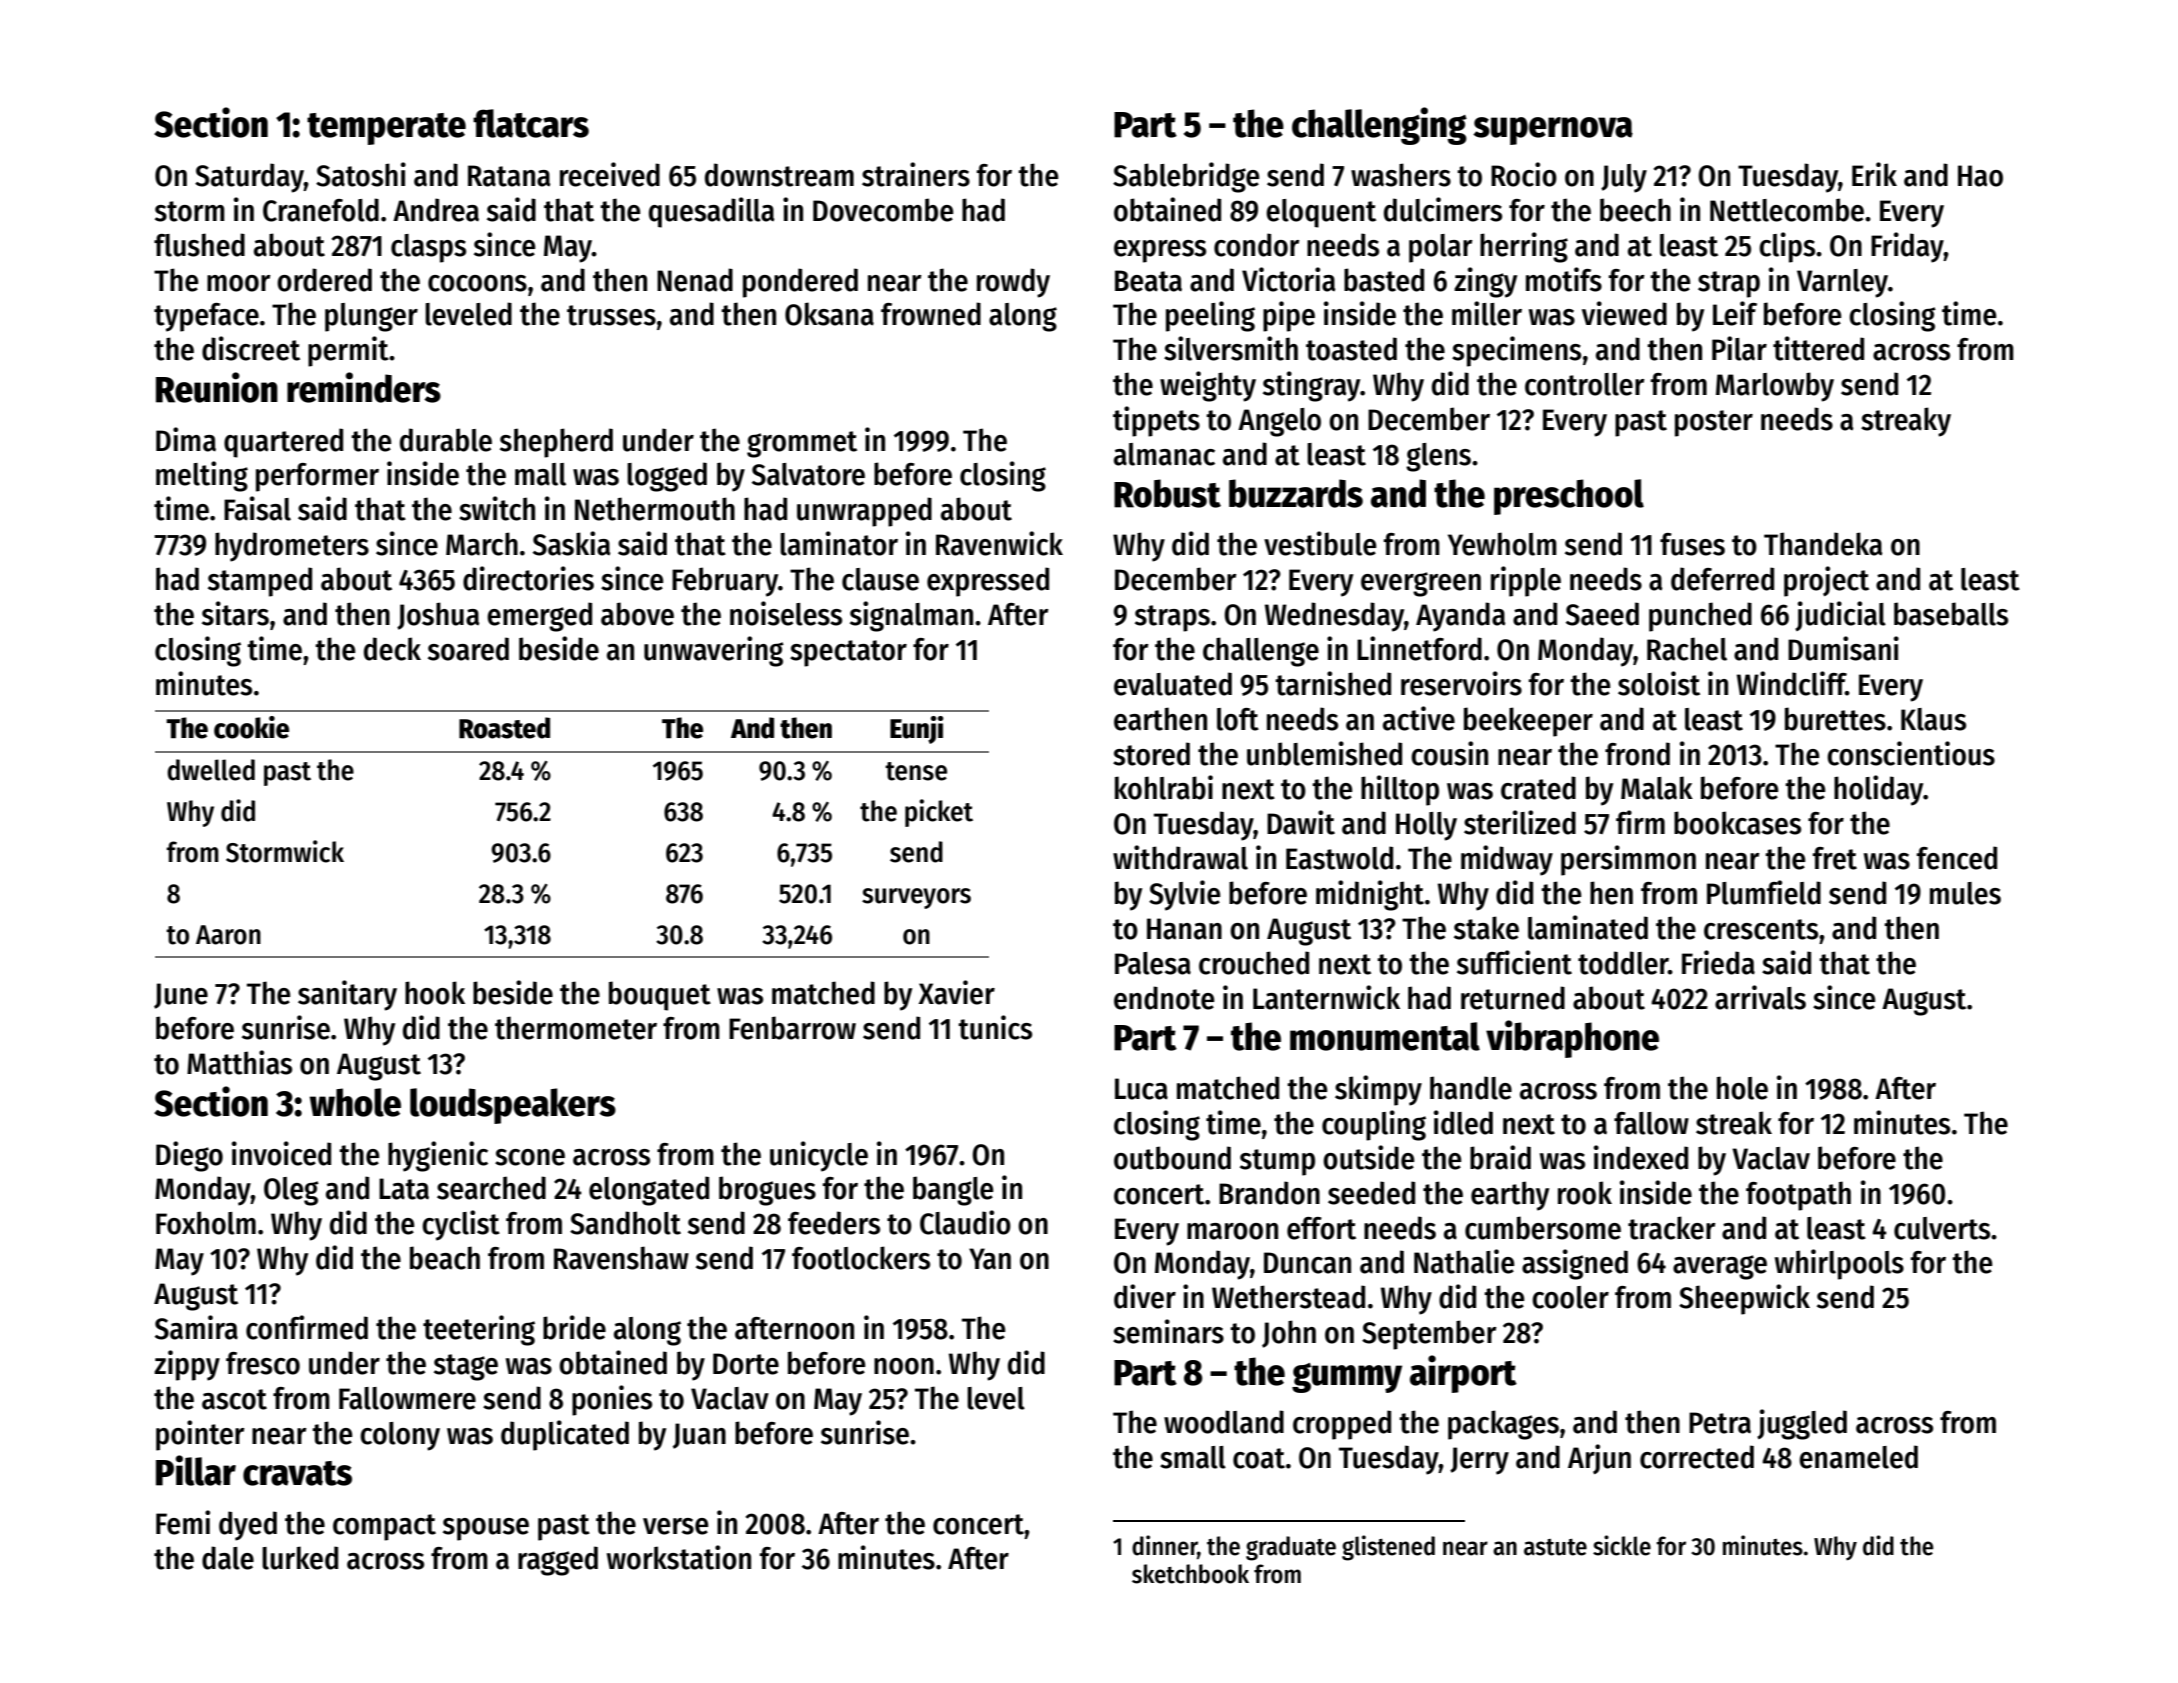 This image has height=1683, width=2178. Describe the element at coordinates (300, 1558) in the image. I see `lurked` at that location.
